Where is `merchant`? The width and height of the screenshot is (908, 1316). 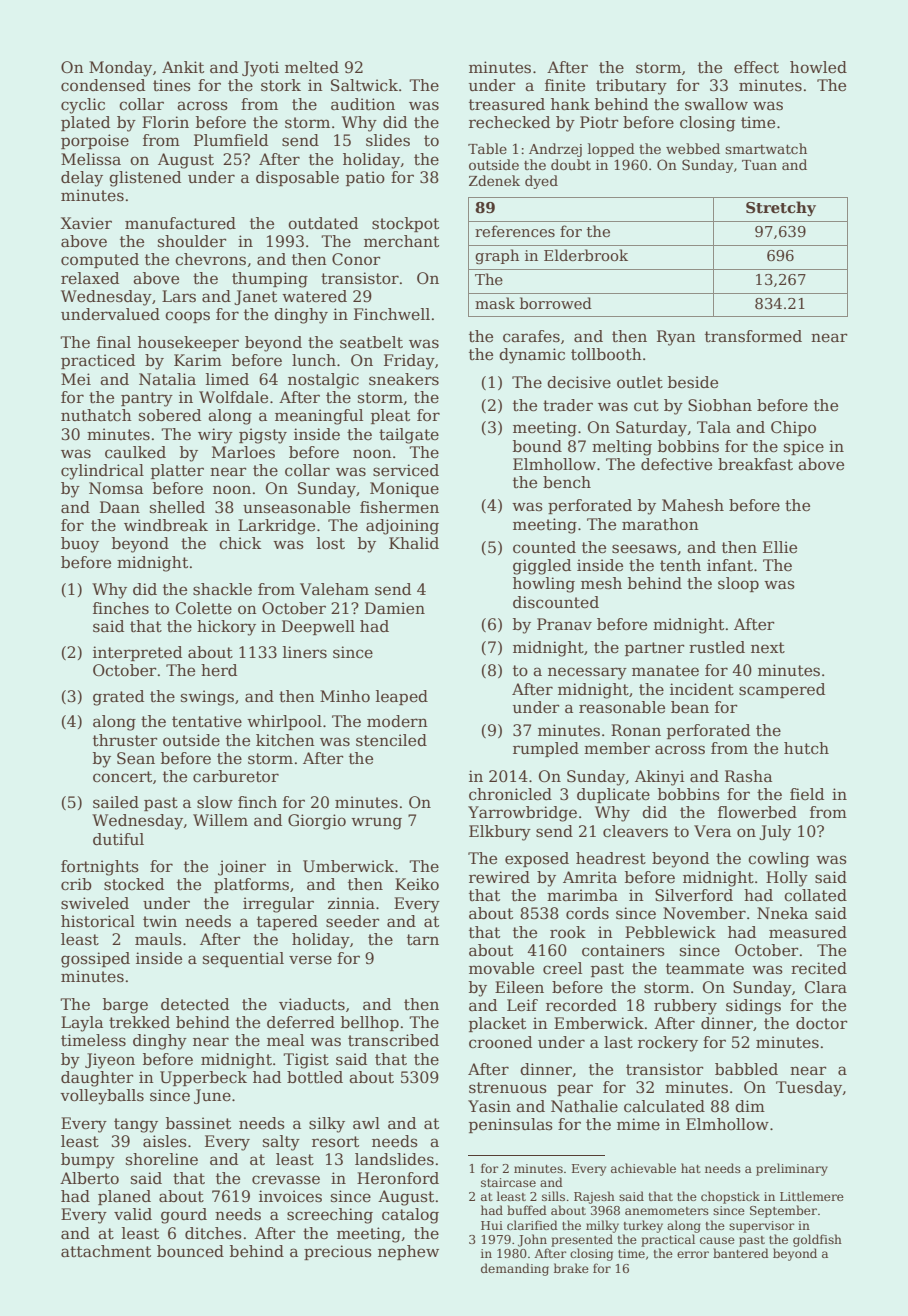 merchant is located at coordinates (401, 241).
